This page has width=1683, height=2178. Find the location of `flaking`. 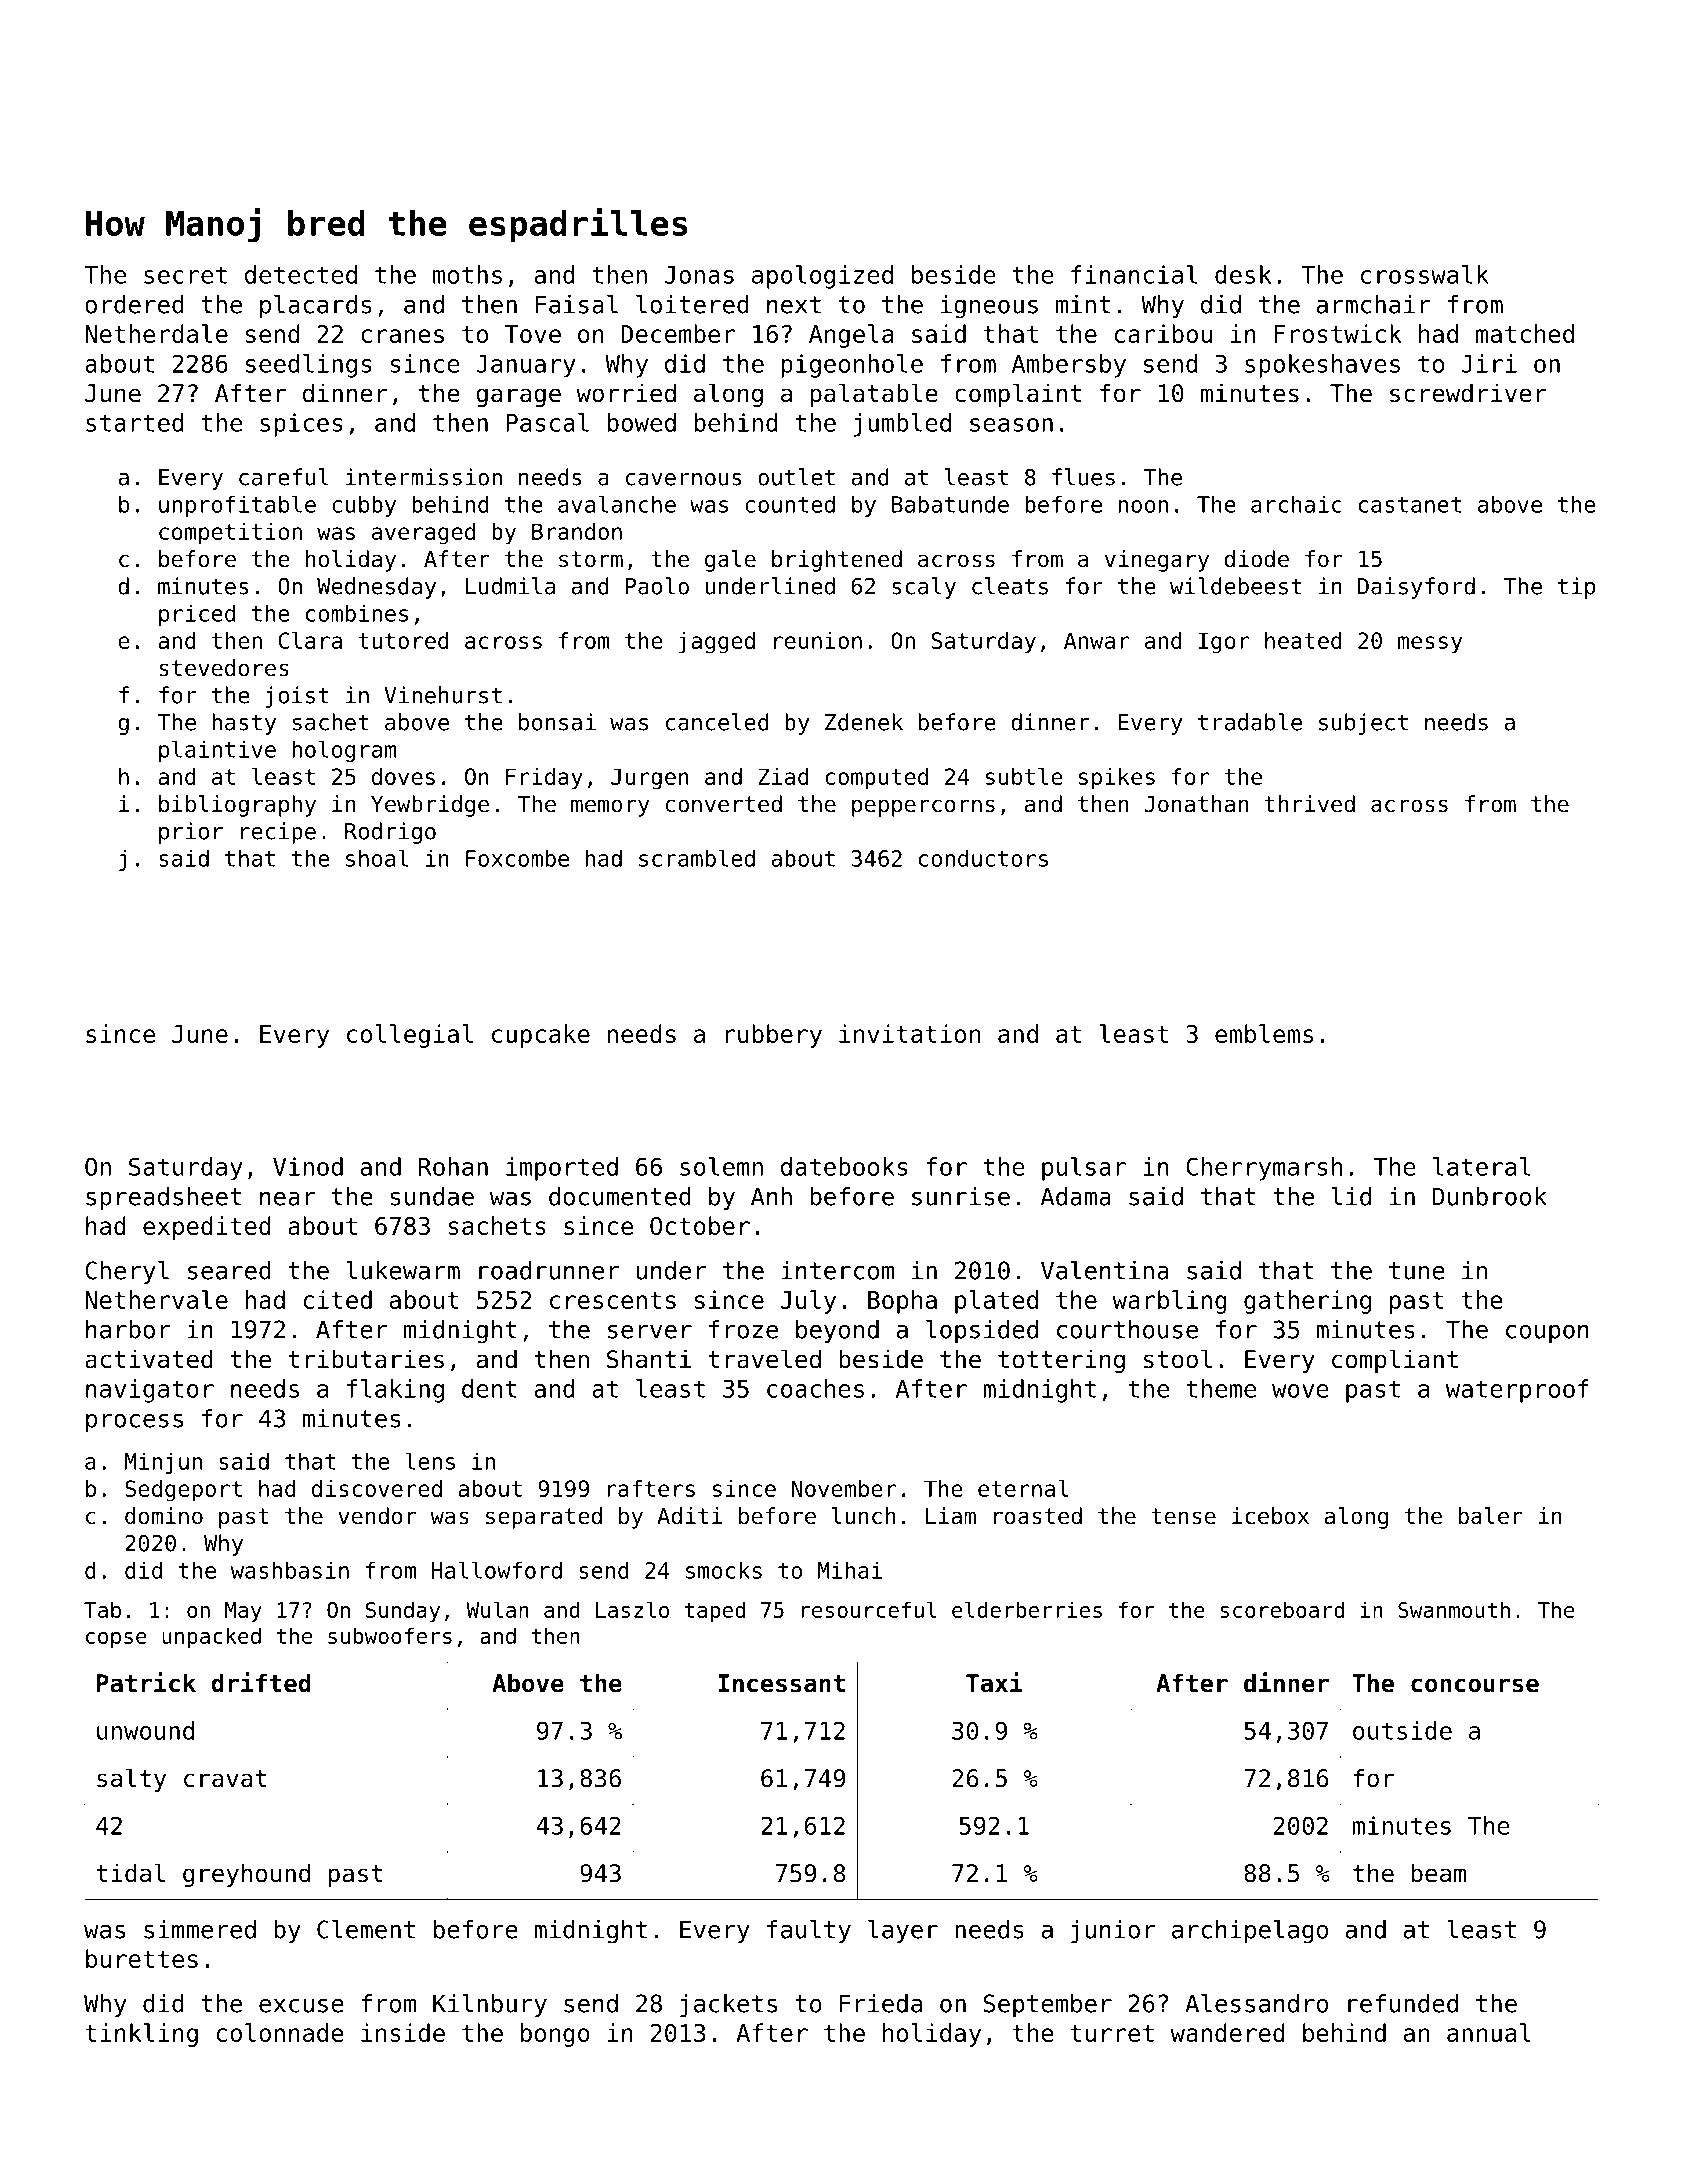

flaking is located at coordinates (395, 1391).
